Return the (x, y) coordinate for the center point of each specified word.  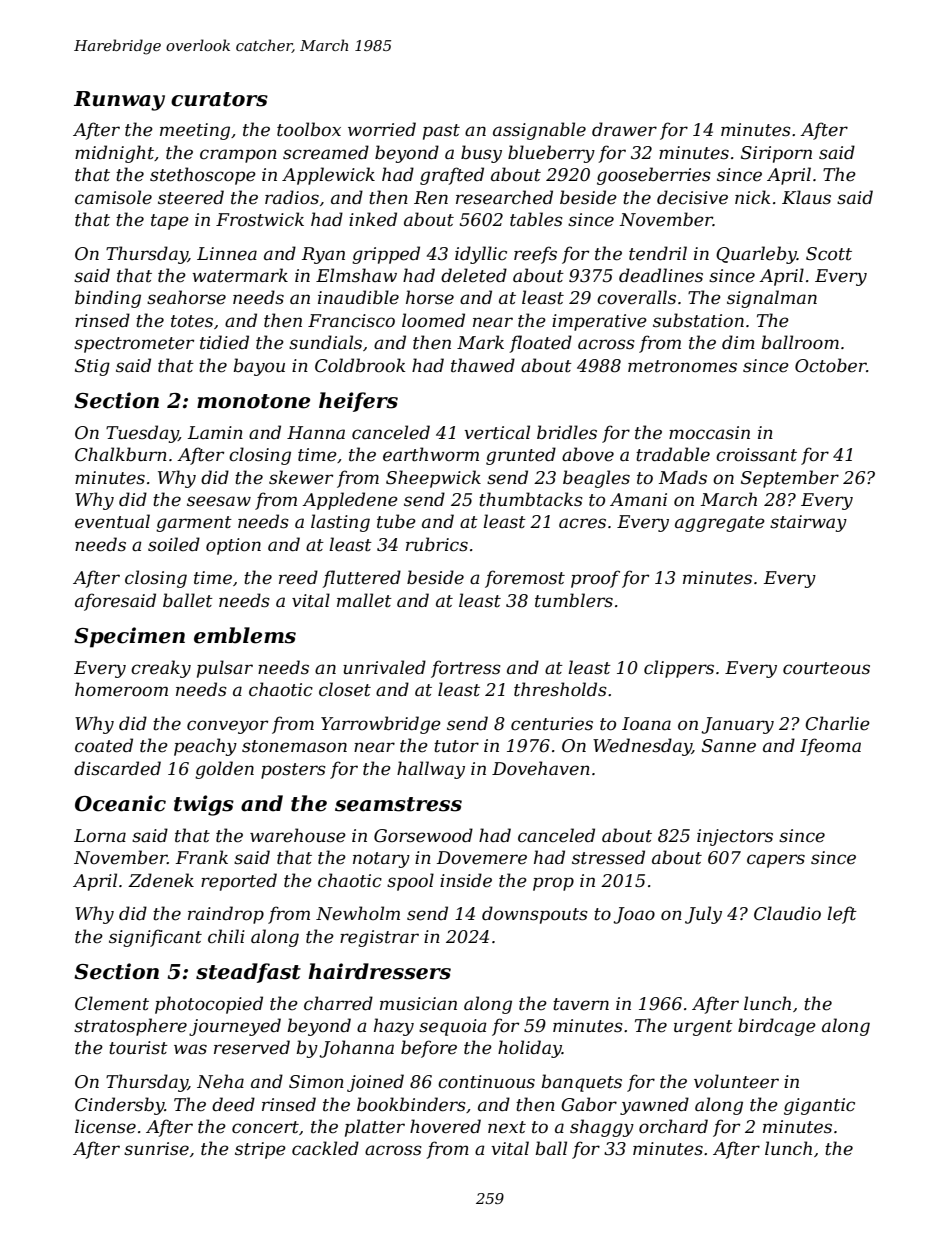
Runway (119, 101)
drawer (624, 129)
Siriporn (776, 154)
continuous (486, 1082)
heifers (358, 402)
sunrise (156, 1149)
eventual (112, 521)
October (831, 365)
